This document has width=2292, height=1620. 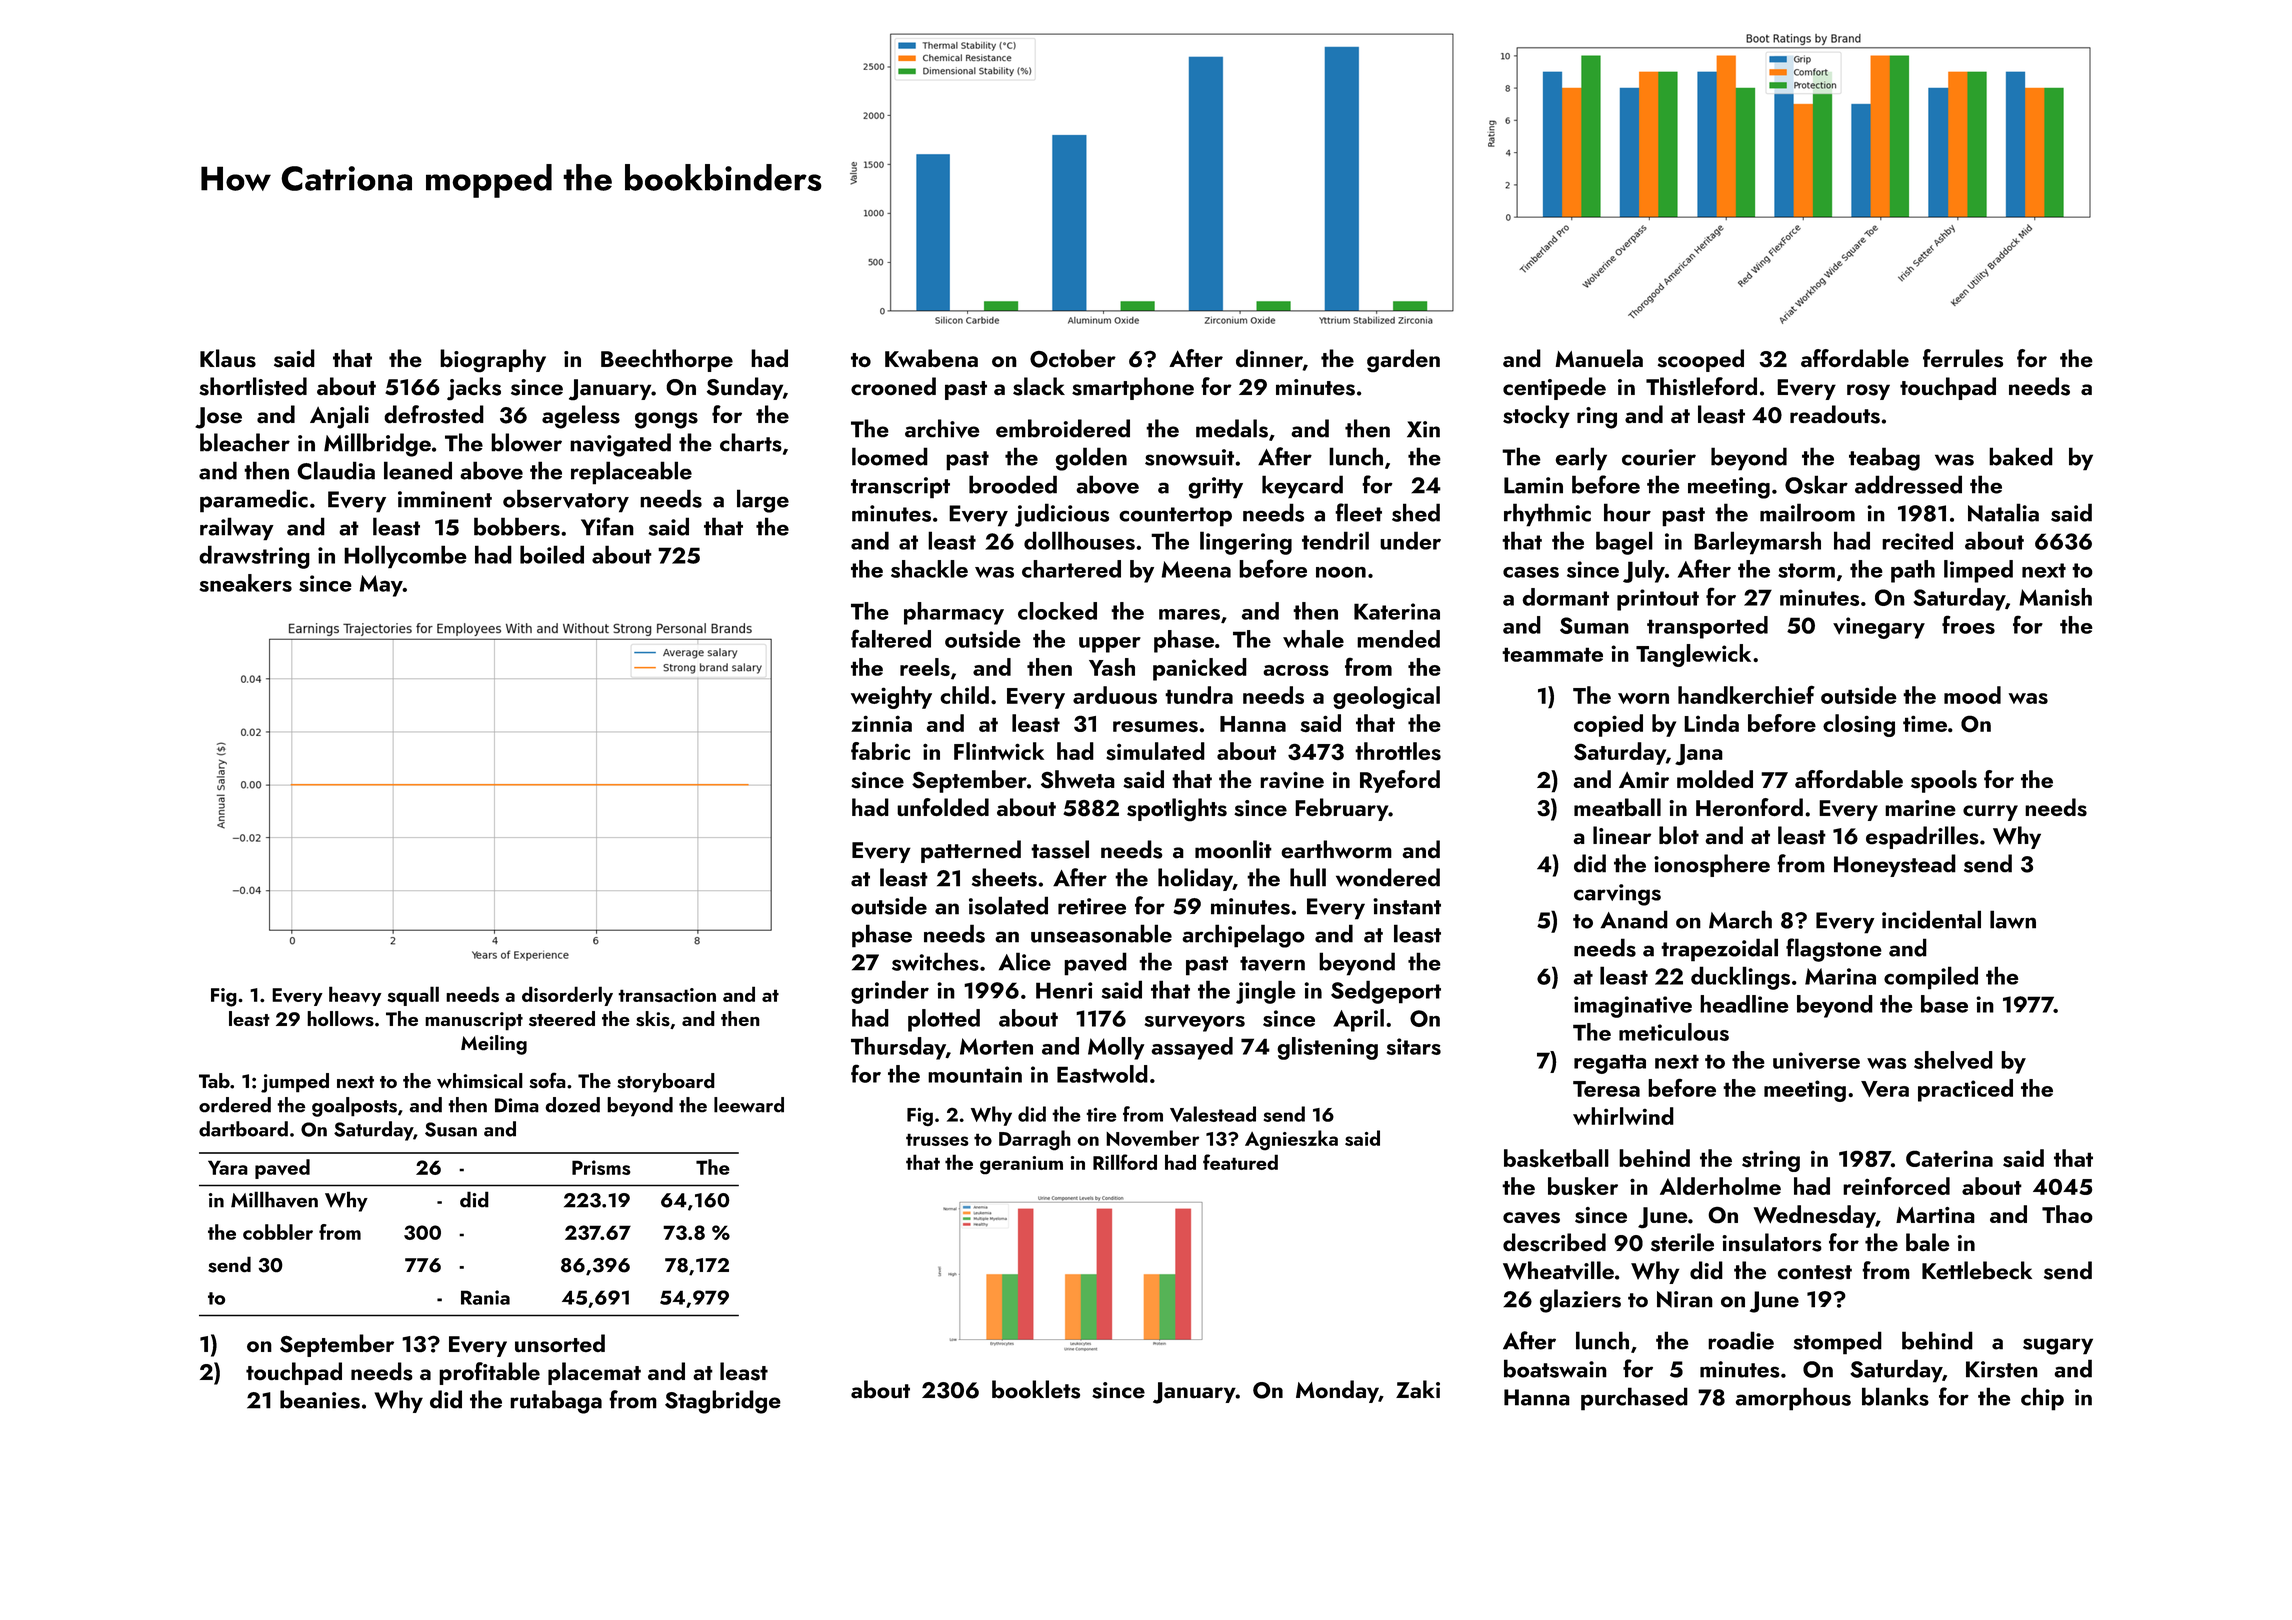 What do you see at coordinates (1269, 359) in the document?
I see `dinner` at bounding box center [1269, 359].
